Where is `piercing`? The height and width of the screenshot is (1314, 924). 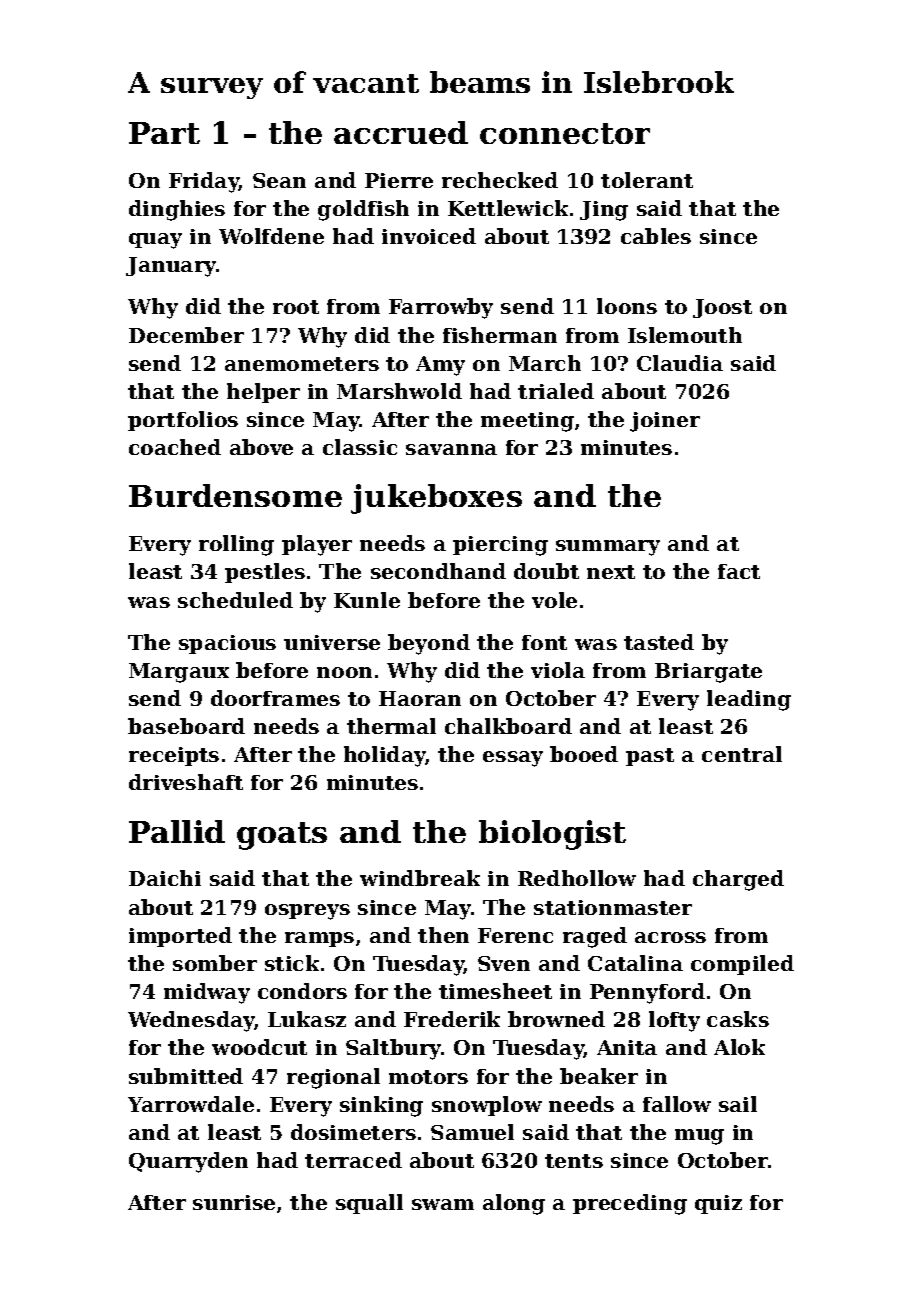 piercing is located at coordinates (500, 546).
